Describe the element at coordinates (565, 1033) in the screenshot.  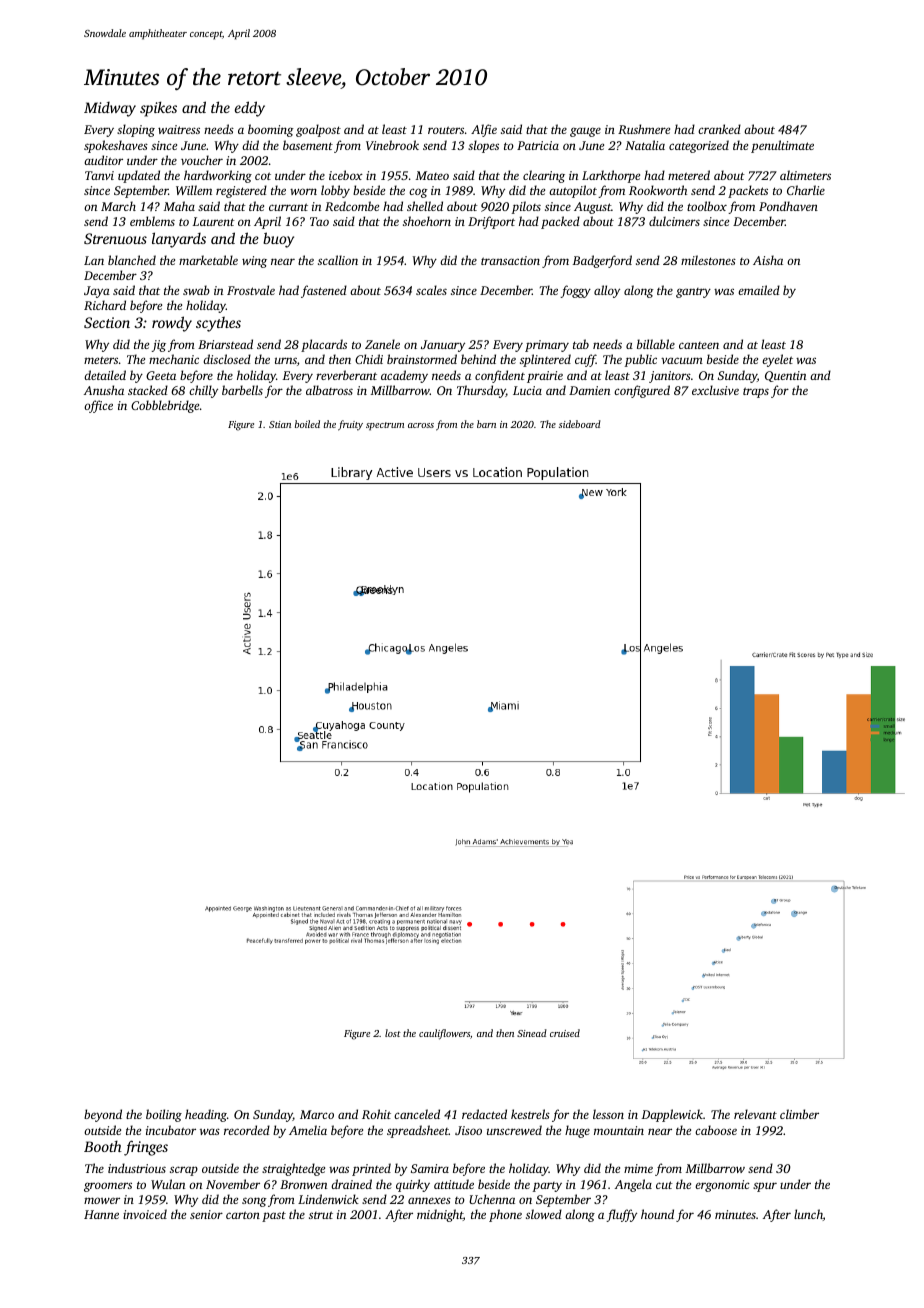
I see `cruised` at that location.
